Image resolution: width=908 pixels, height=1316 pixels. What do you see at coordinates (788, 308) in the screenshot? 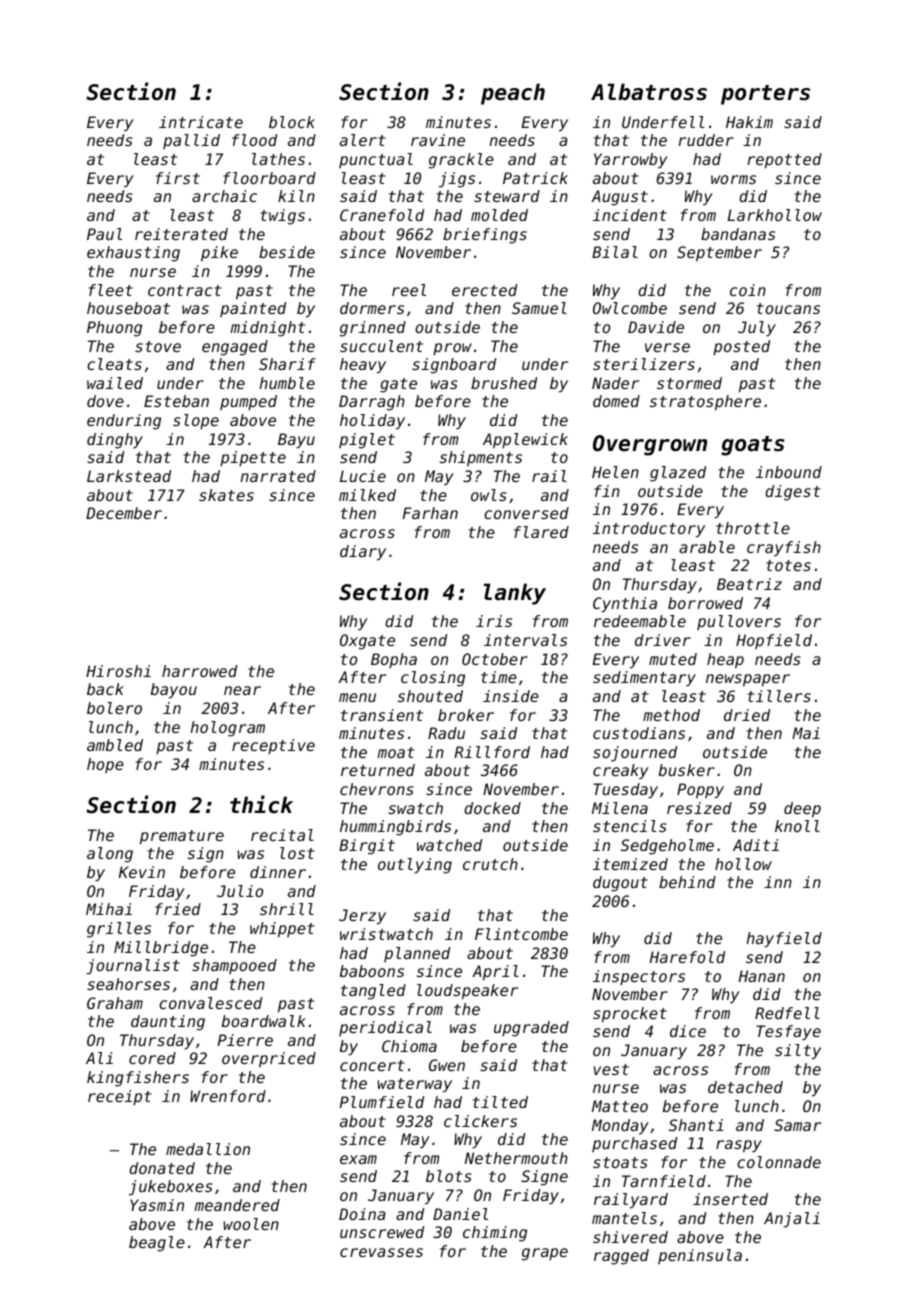
I see `toucans` at bounding box center [788, 308].
